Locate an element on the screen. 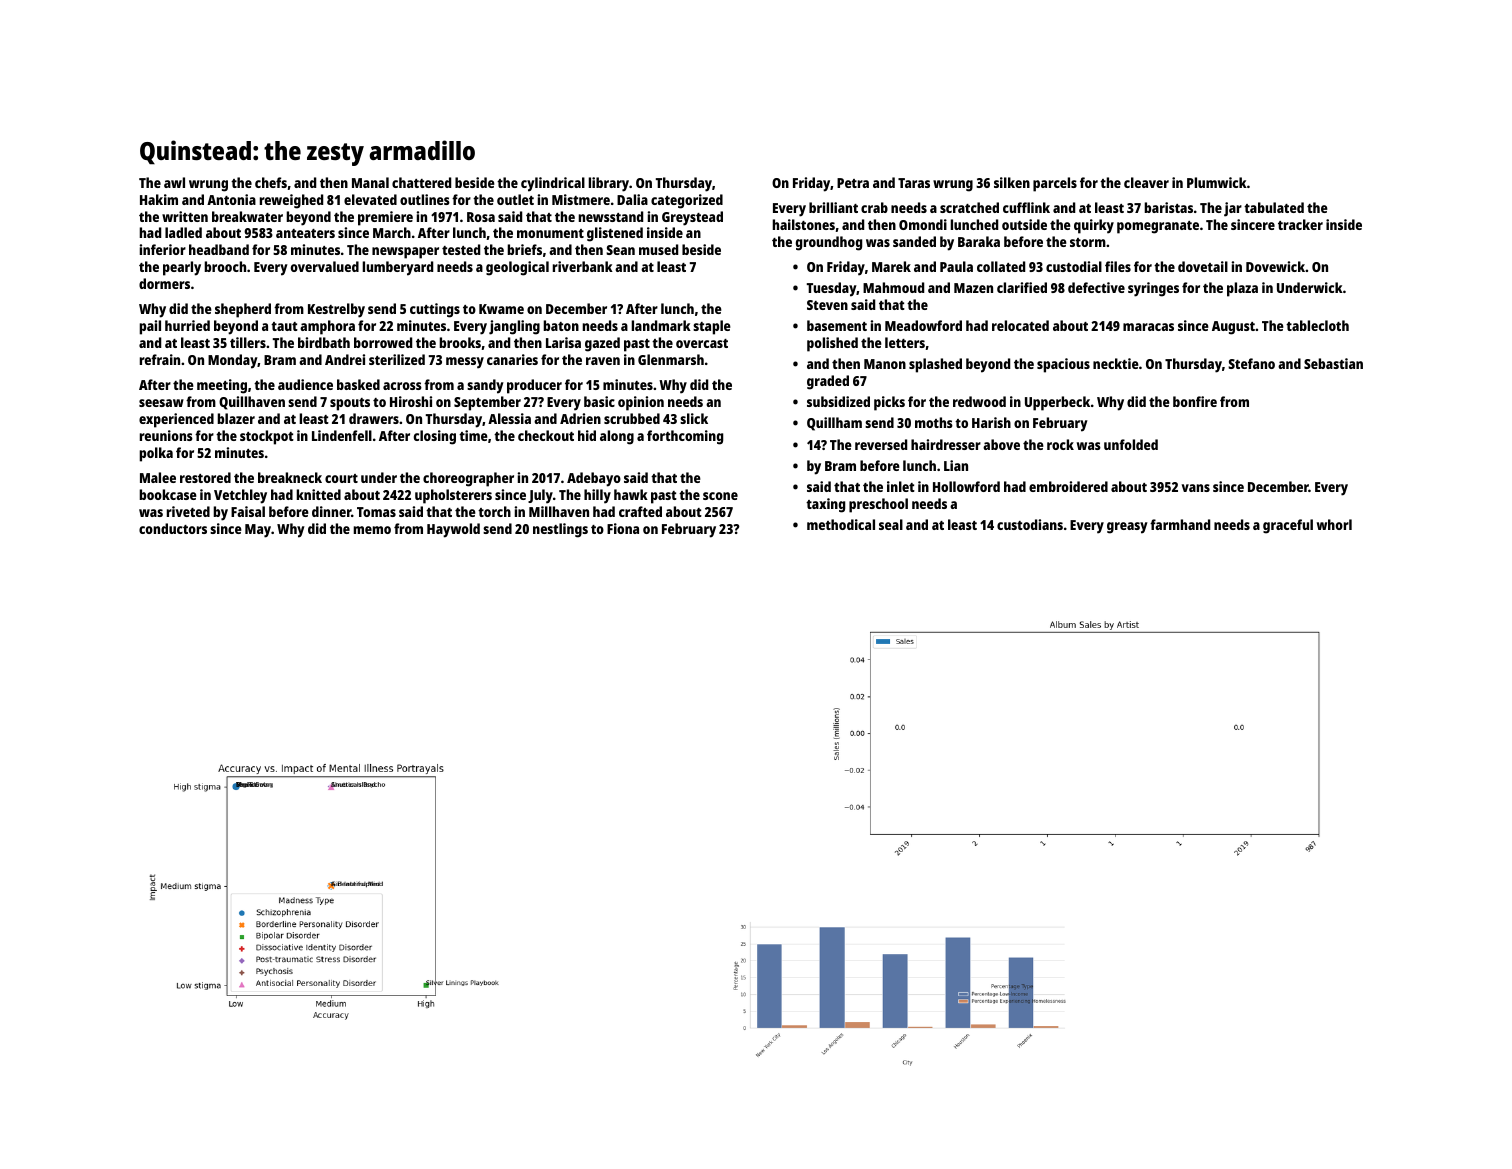 The width and height of the screenshot is (1512, 1169). riverbank is located at coordinates (583, 266).
